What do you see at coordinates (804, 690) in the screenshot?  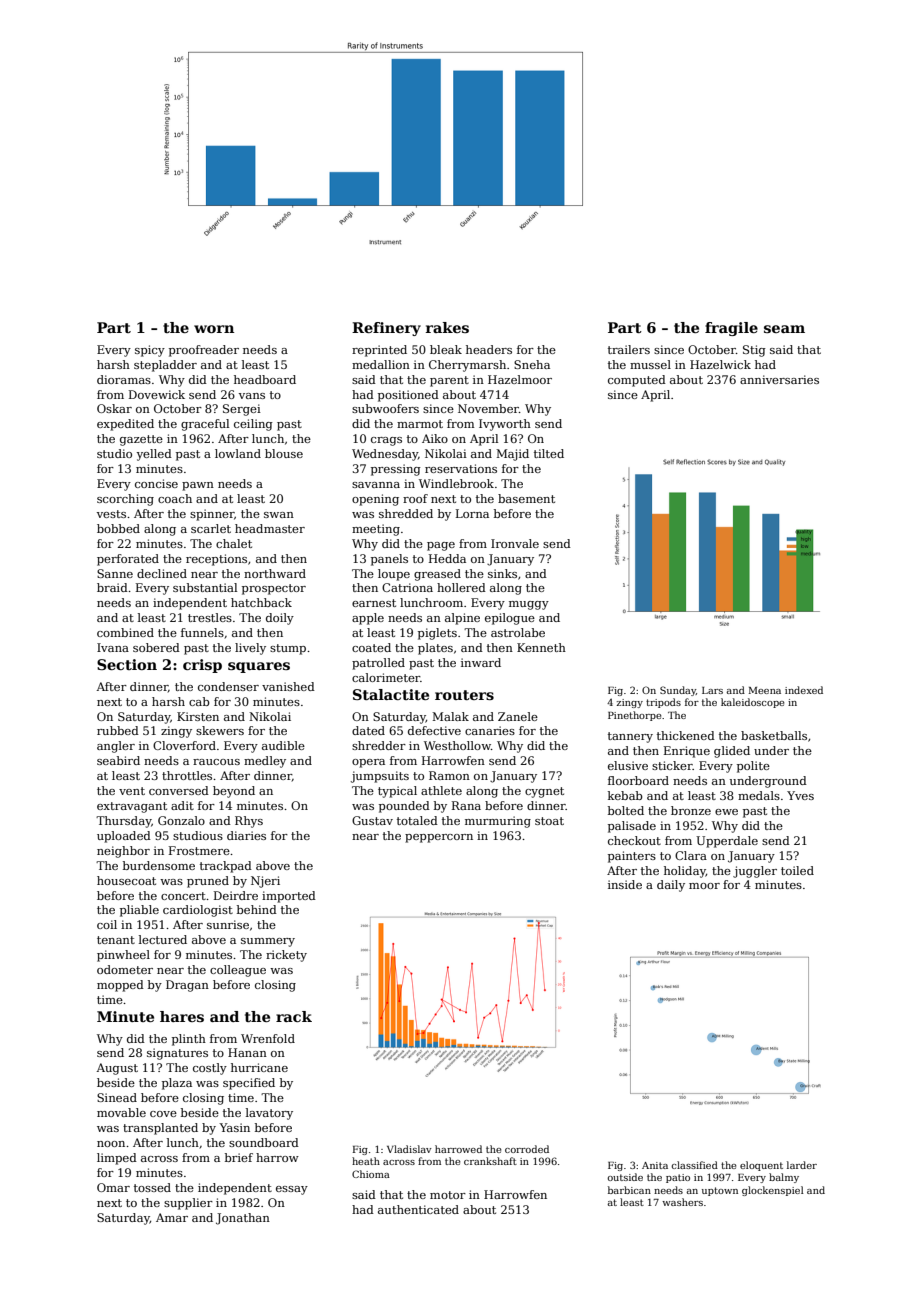 I see `indexed` at bounding box center [804, 690].
